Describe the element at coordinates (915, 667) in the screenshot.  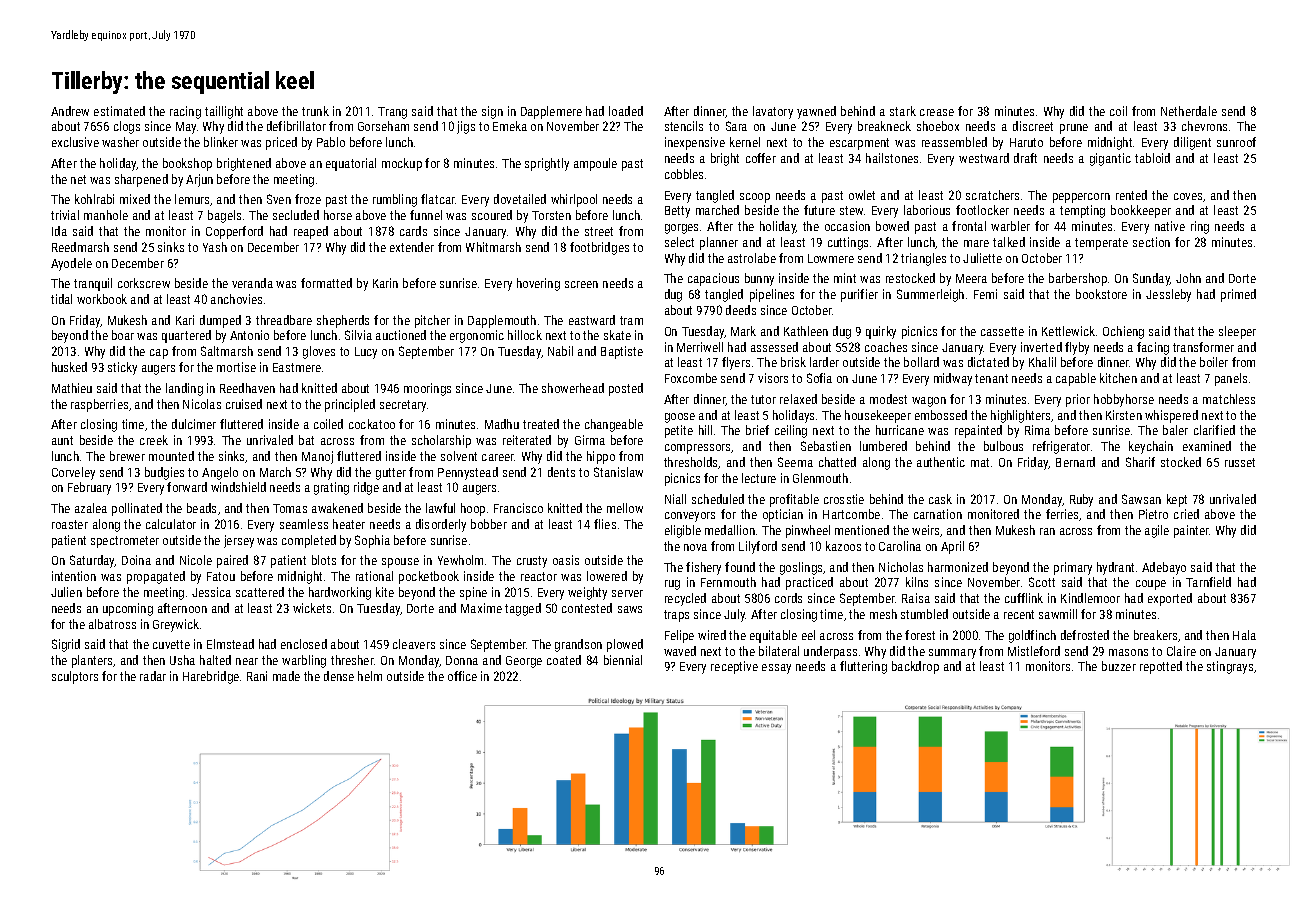
I see `backdrop` at that location.
